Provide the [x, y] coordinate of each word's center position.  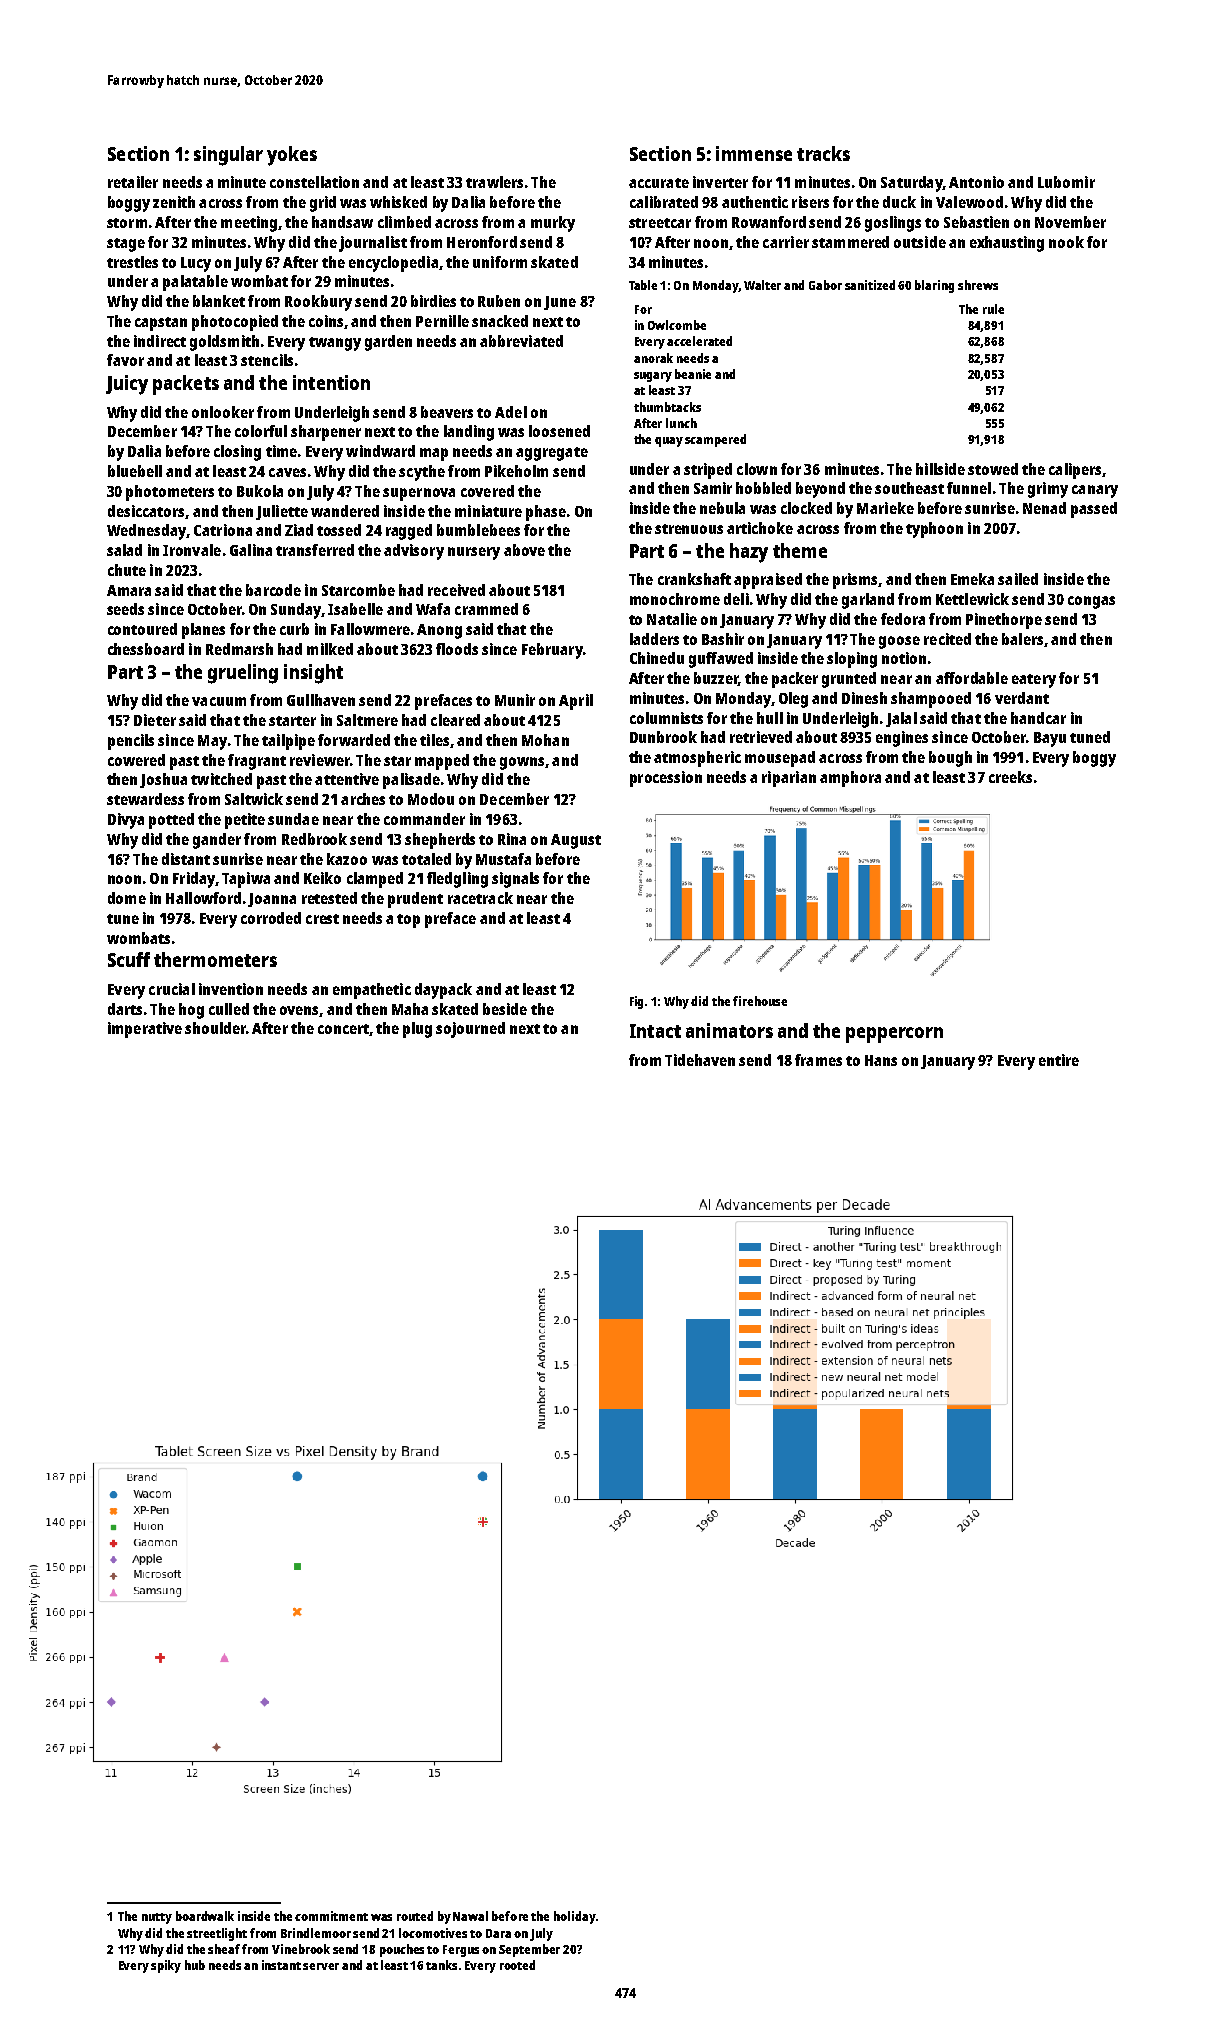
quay [669, 442]
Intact [655, 1031]
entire [1059, 1060]
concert [344, 1030]
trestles [132, 262]
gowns [522, 763]
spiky [166, 1966]
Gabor [825, 285]
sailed [1018, 579]
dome [127, 898]
